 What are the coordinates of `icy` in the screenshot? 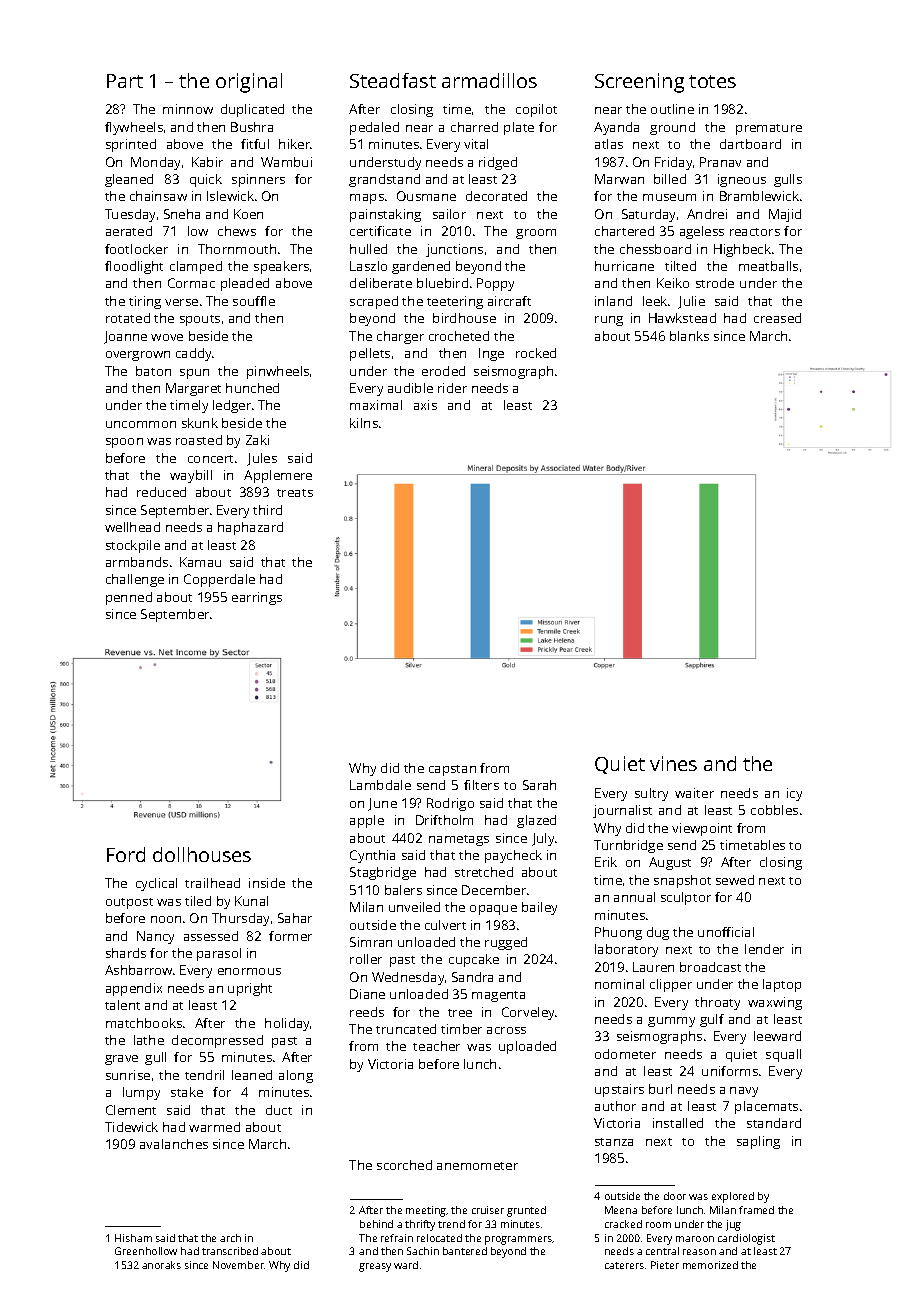 It's located at (794, 794).
